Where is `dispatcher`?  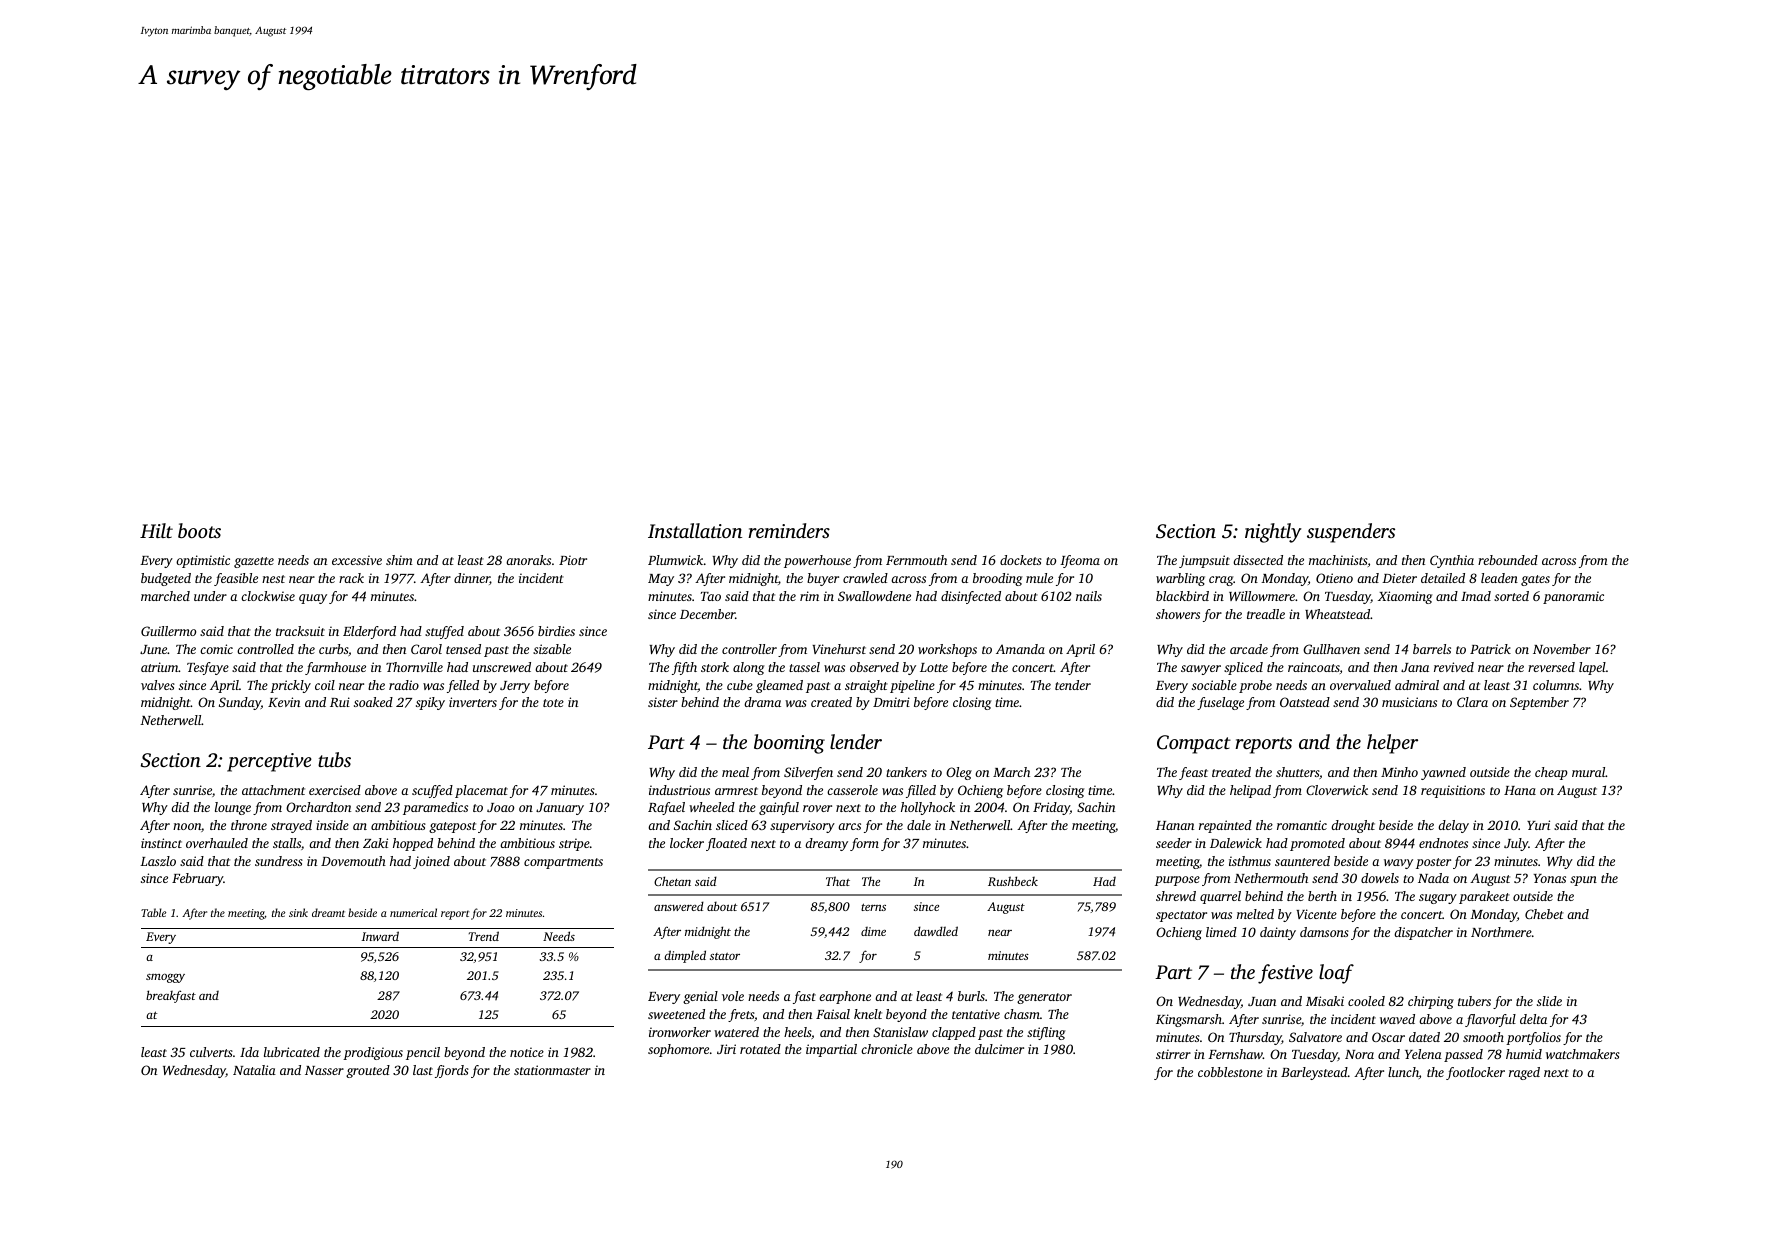
dispatcher is located at coordinates (1423, 933).
